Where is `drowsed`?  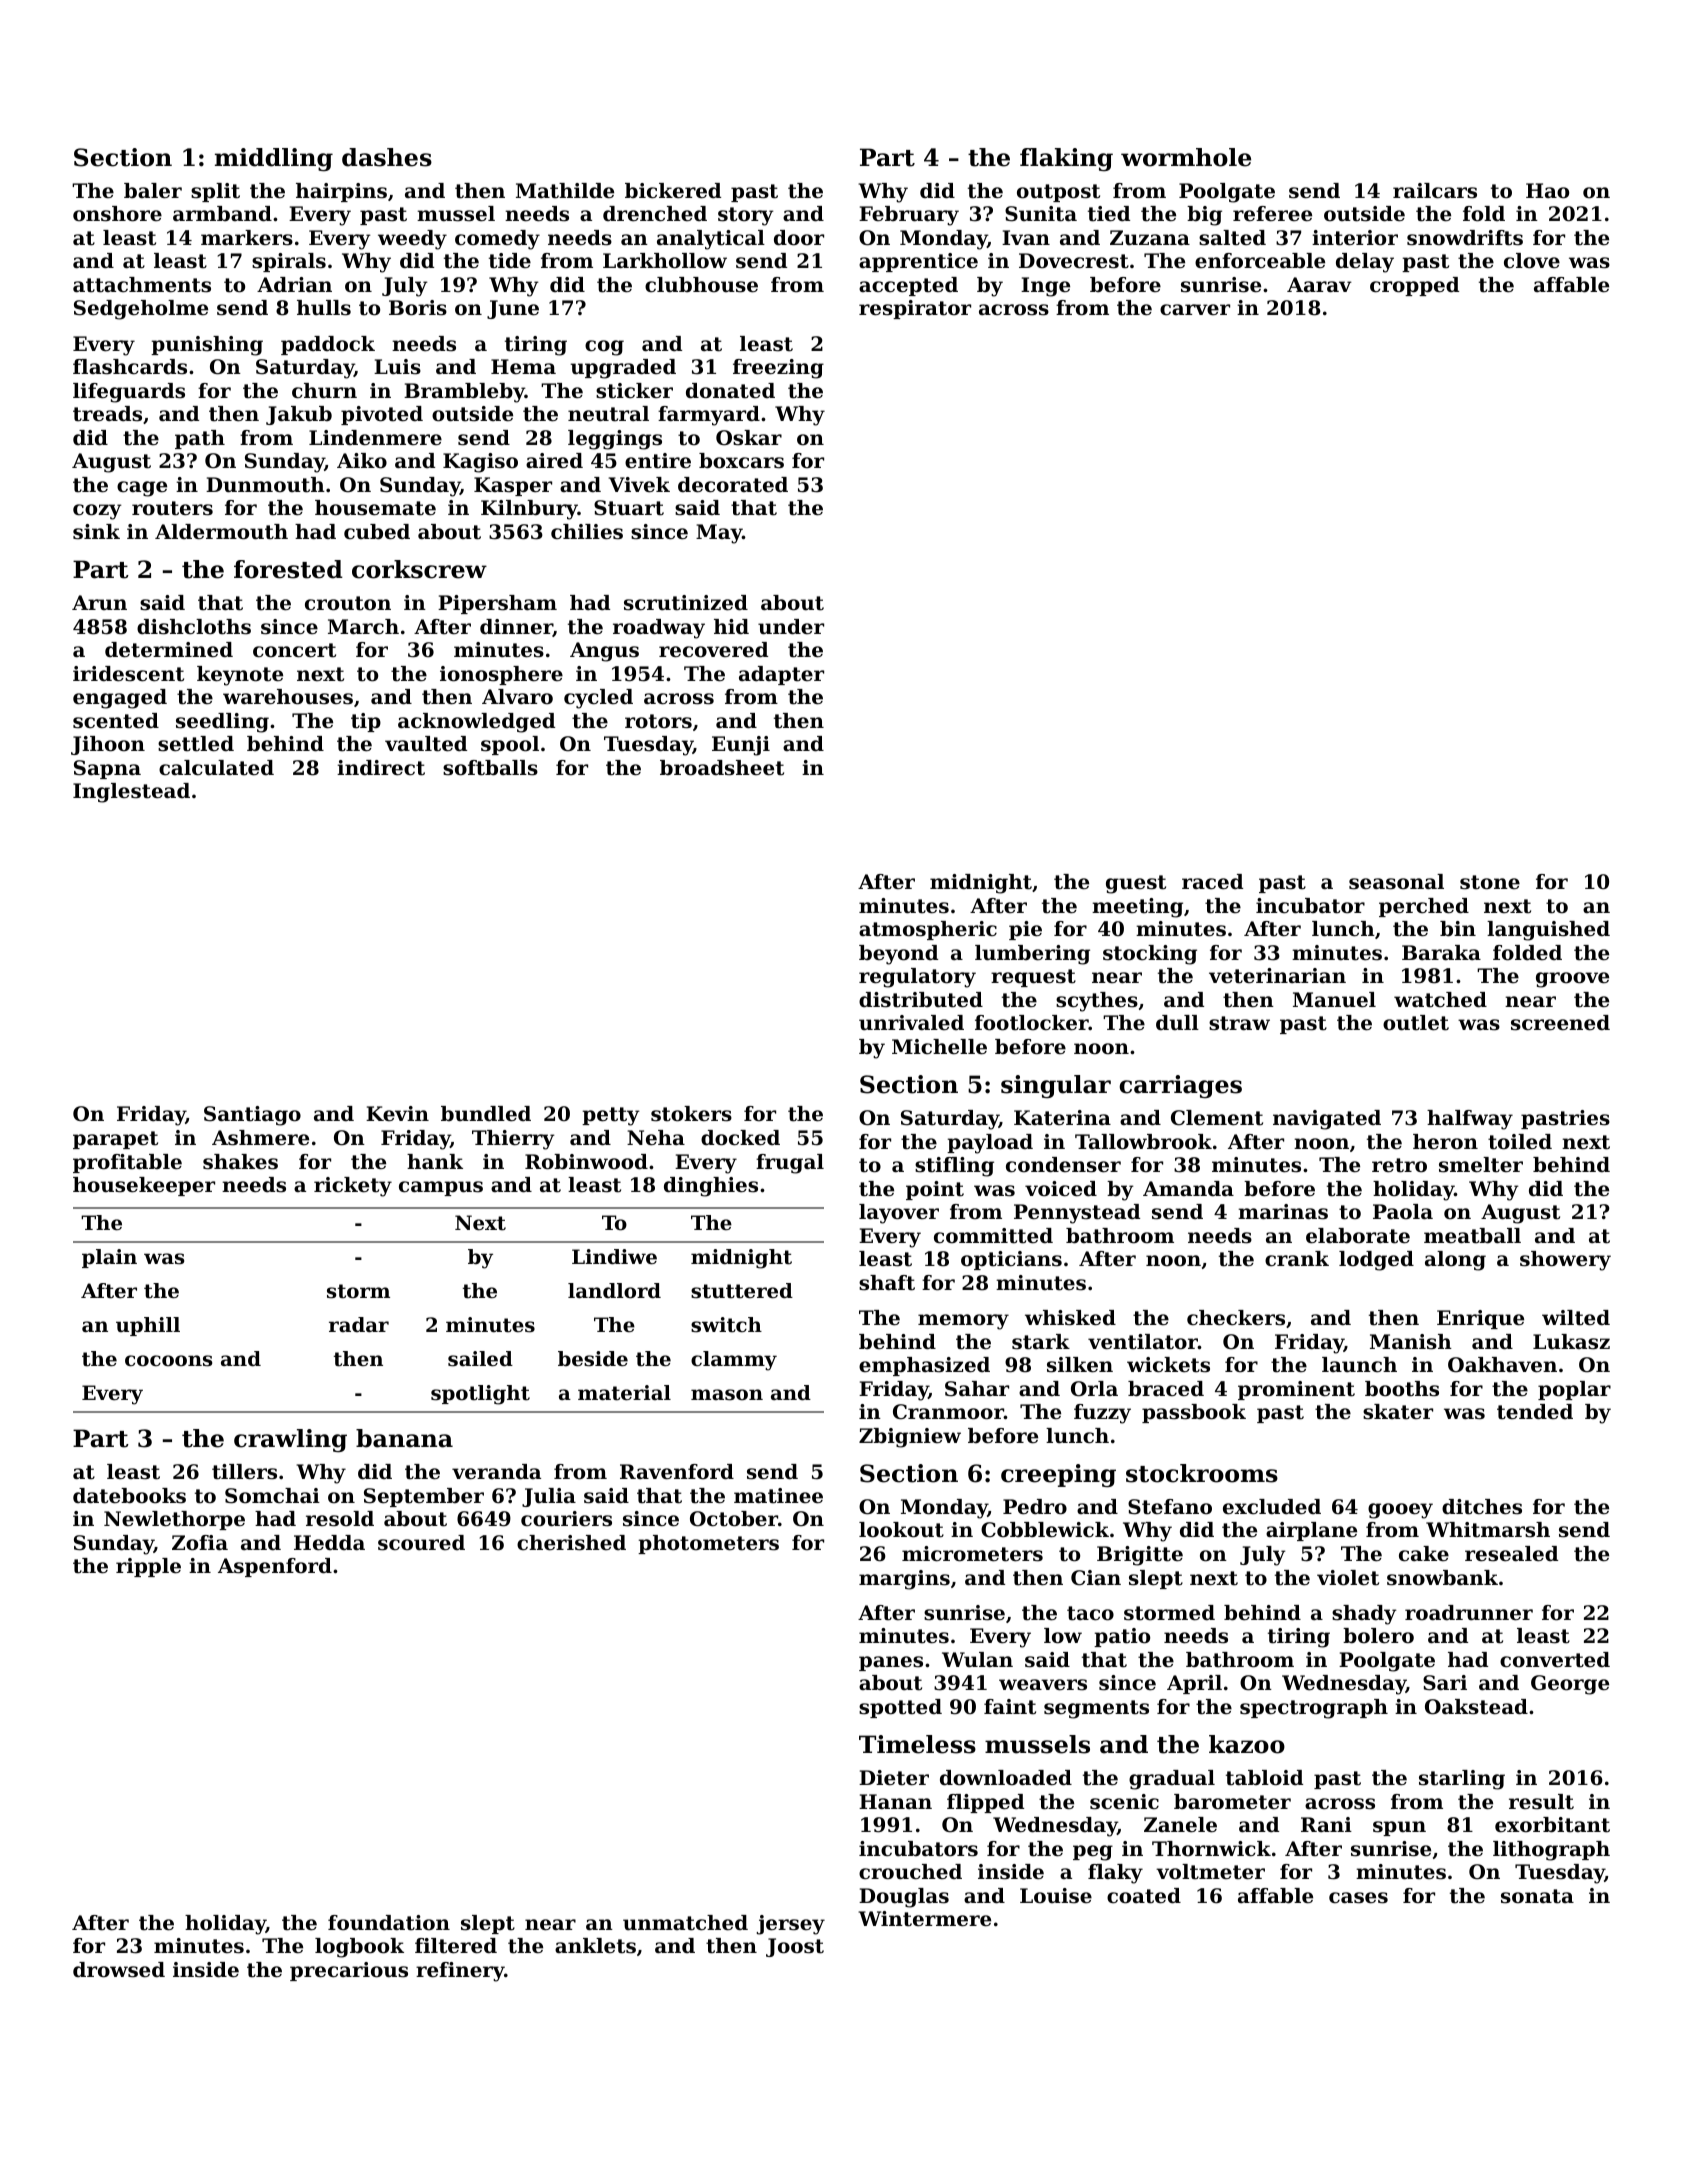
drowsed is located at coordinates (119, 1970).
